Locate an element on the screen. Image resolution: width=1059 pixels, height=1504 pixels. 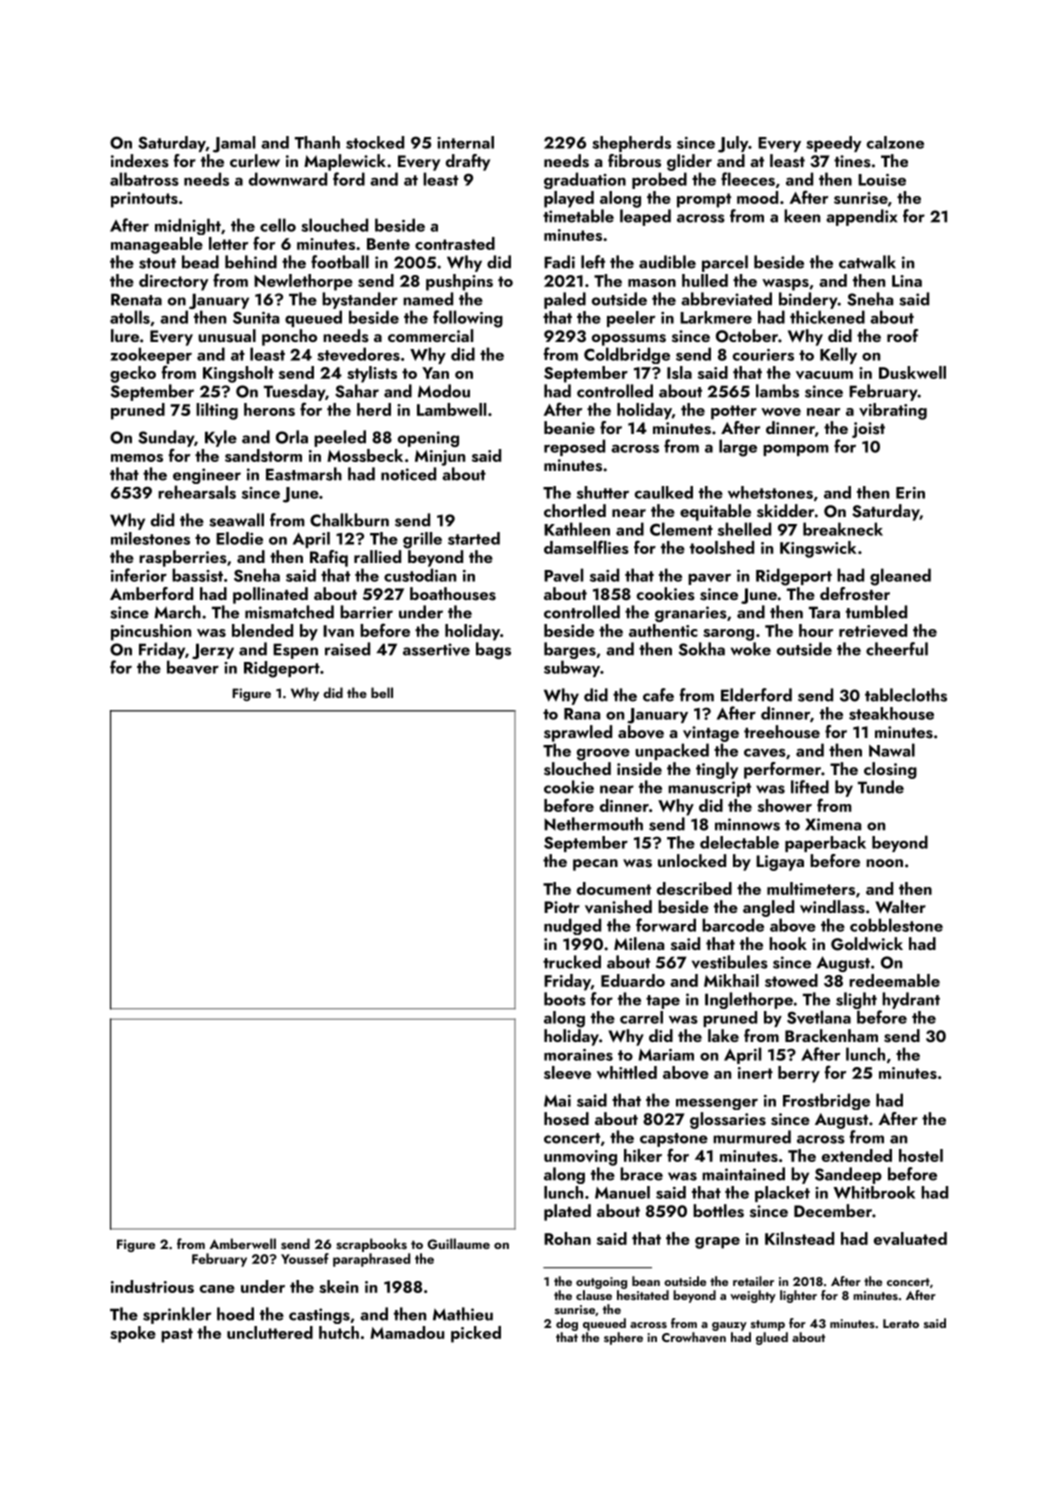
berry is located at coordinates (799, 1074).
